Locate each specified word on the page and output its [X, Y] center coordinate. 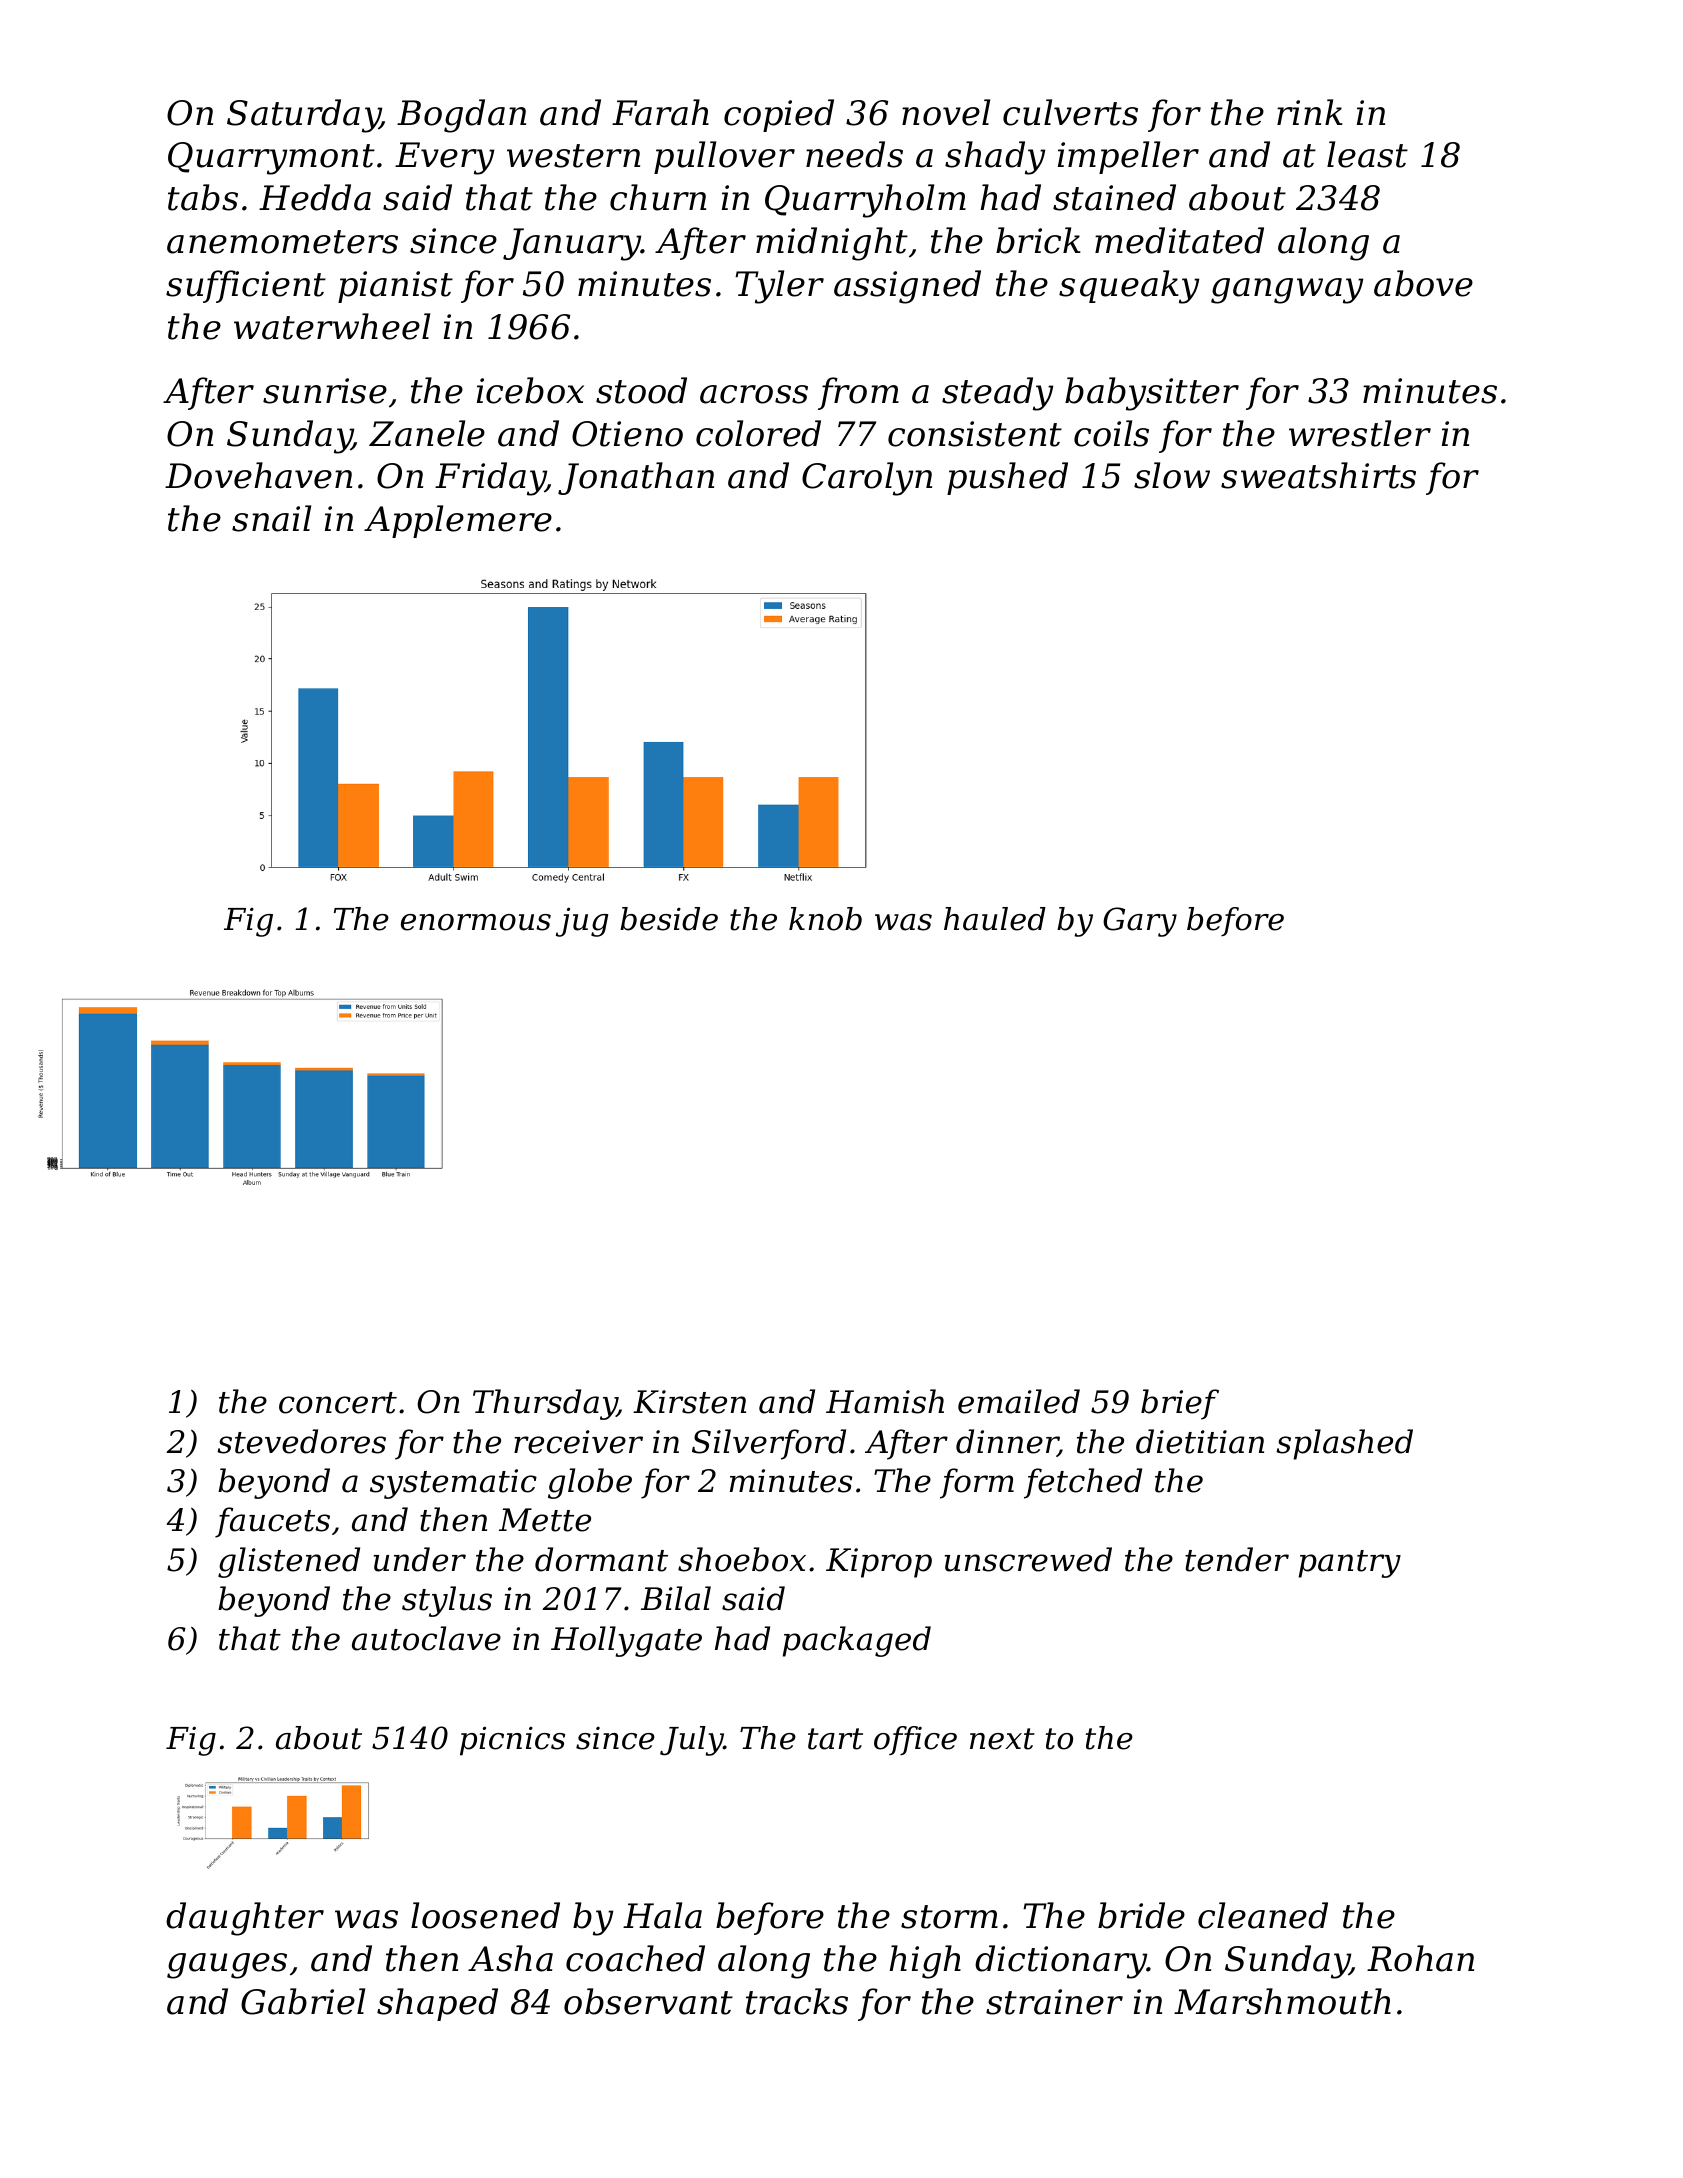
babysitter [1152, 394]
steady [997, 394]
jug [582, 922]
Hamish [885, 1401]
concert [338, 1403]
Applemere [458, 521]
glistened [289, 1562]
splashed [1344, 1444]
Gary [1140, 922]
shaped [437, 2004]
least [1367, 154]
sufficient [246, 286]
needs [854, 154]
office [915, 1740]
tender [1237, 1559]
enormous [476, 922]
